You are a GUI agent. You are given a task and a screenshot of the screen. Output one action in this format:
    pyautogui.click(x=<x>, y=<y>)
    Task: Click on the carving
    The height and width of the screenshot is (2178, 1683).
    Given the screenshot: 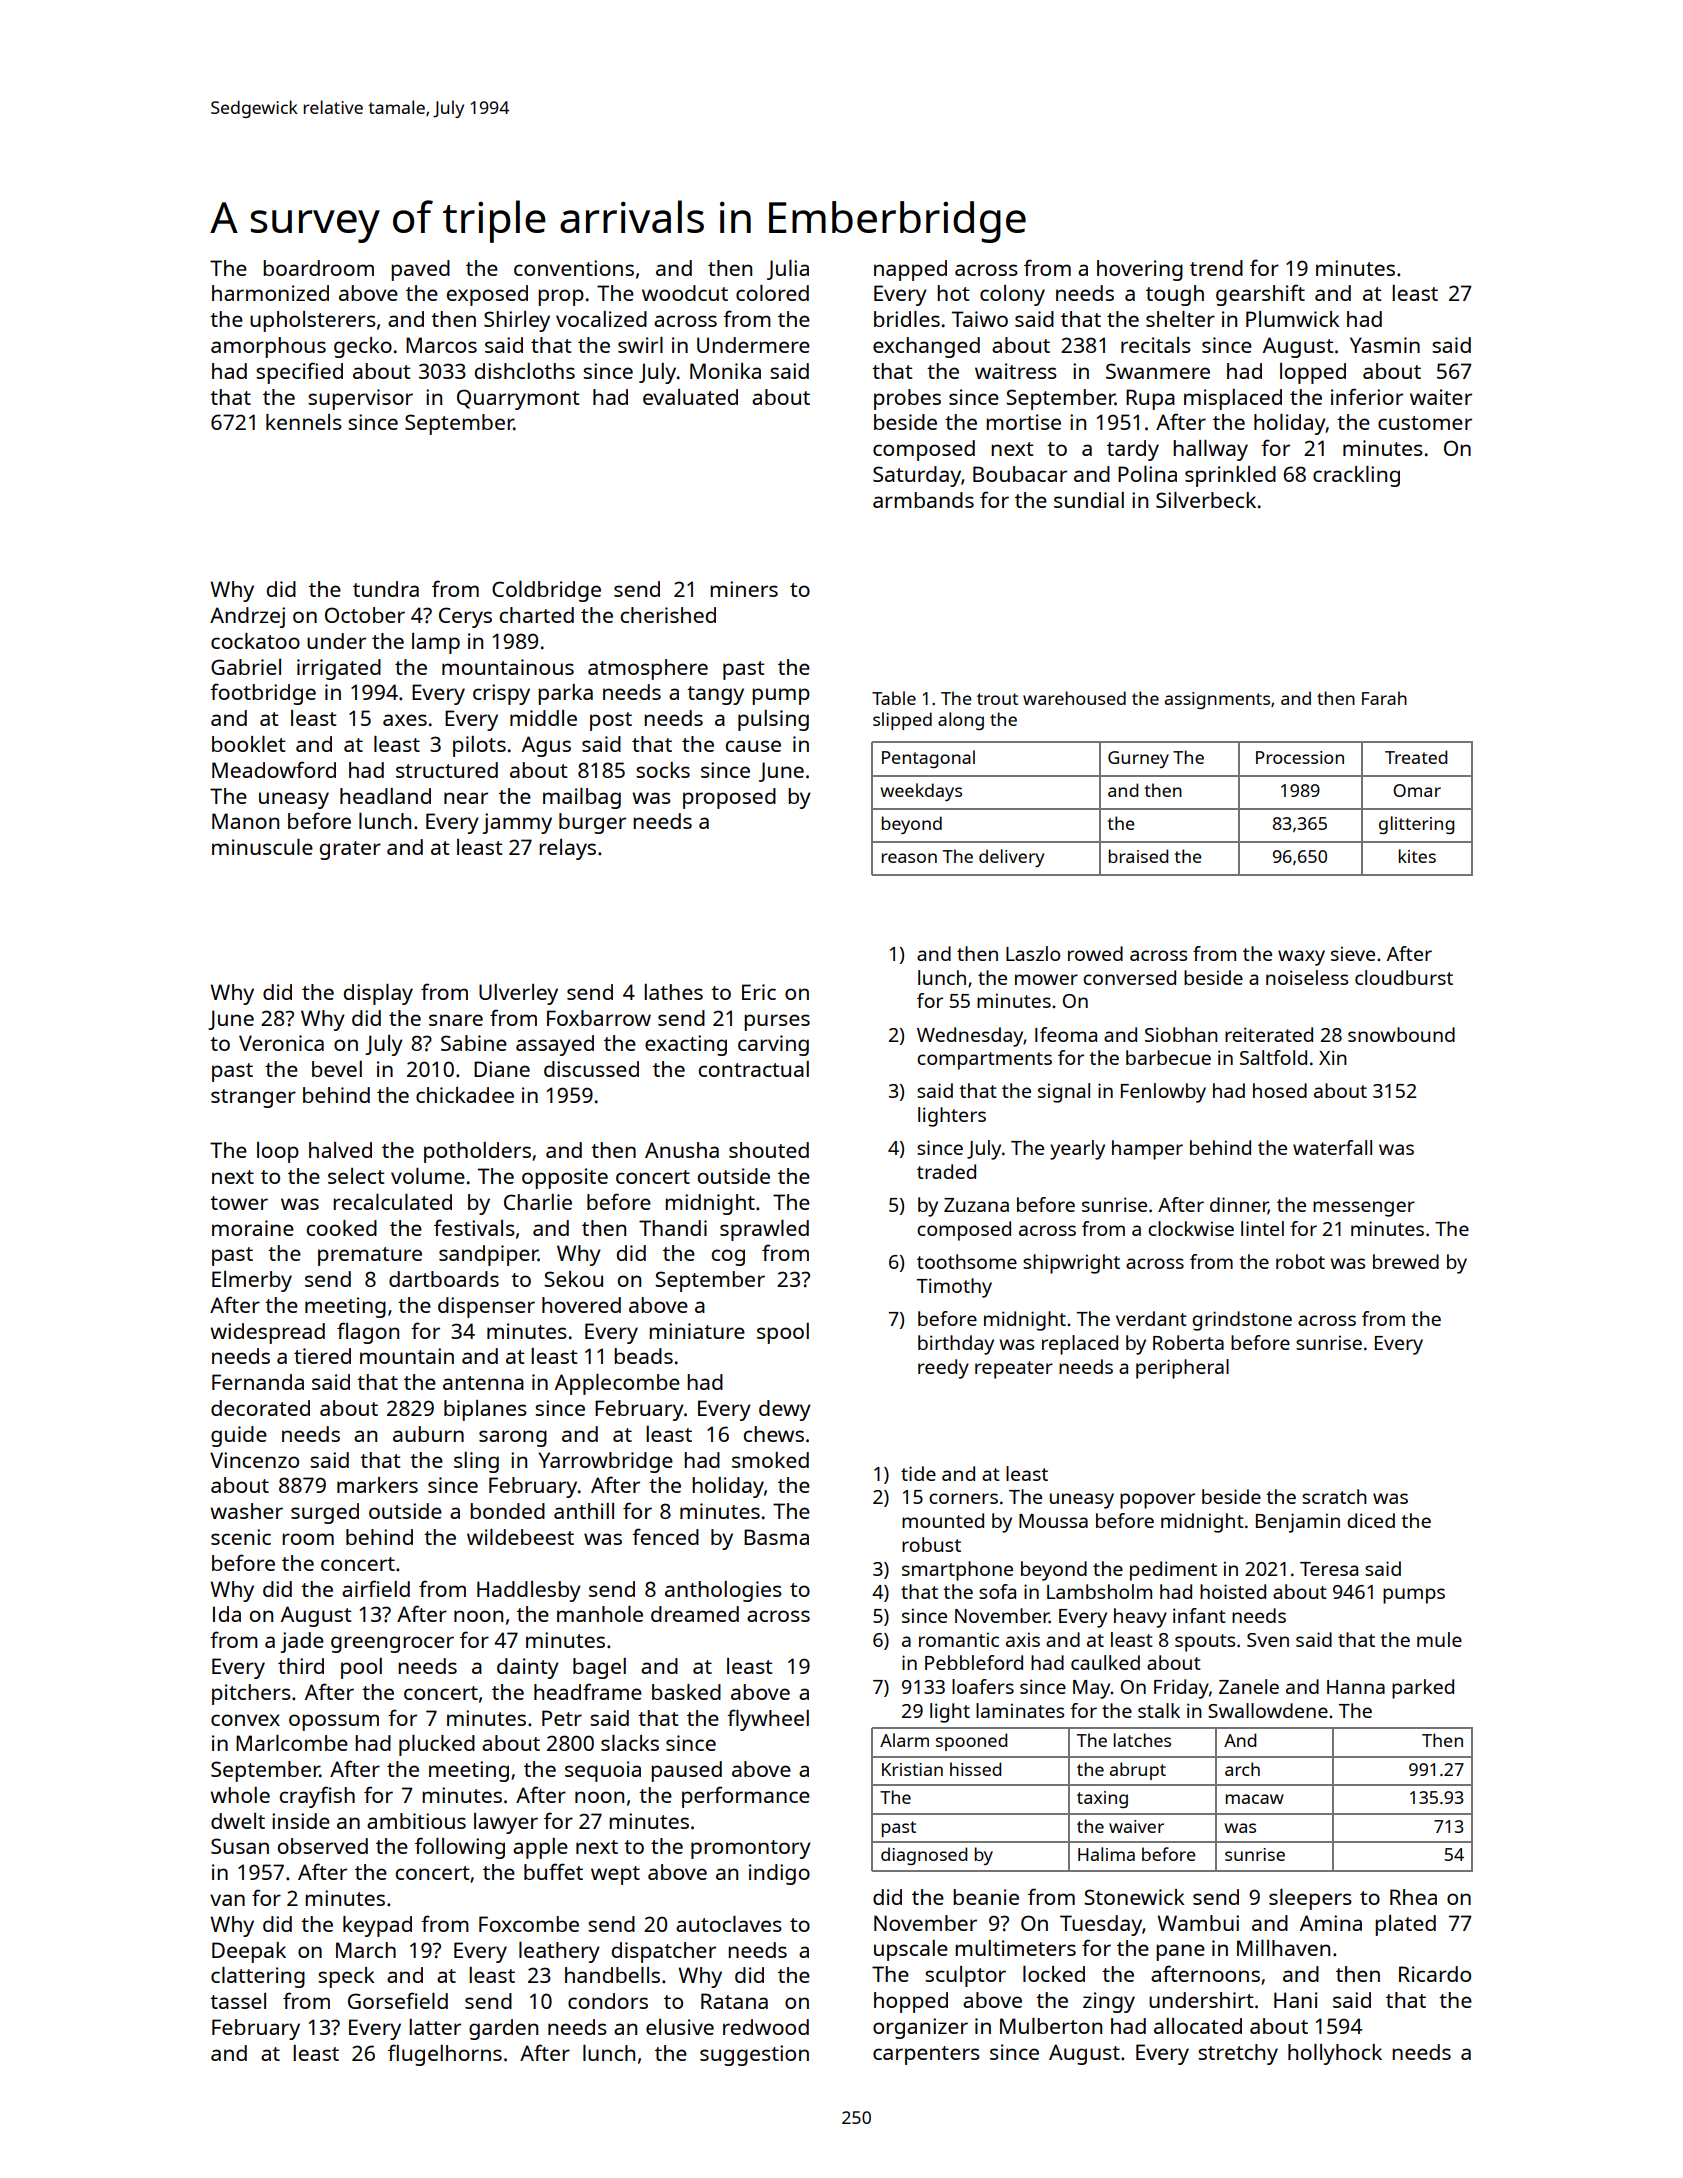 What is the action you would take?
    pyautogui.click(x=773, y=1045)
